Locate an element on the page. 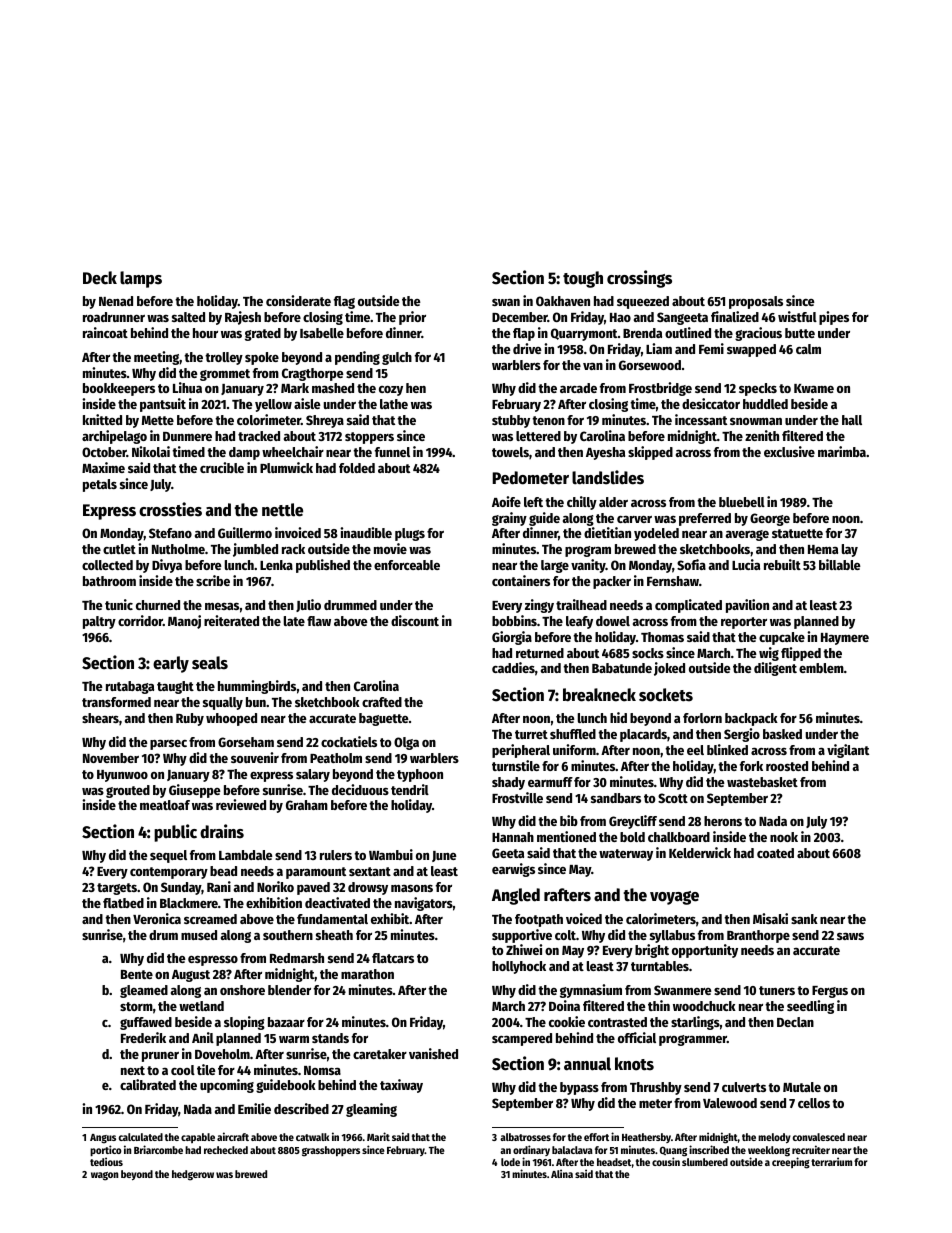 The width and height of the page is (952, 1233). Deck is located at coordinates (100, 278).
